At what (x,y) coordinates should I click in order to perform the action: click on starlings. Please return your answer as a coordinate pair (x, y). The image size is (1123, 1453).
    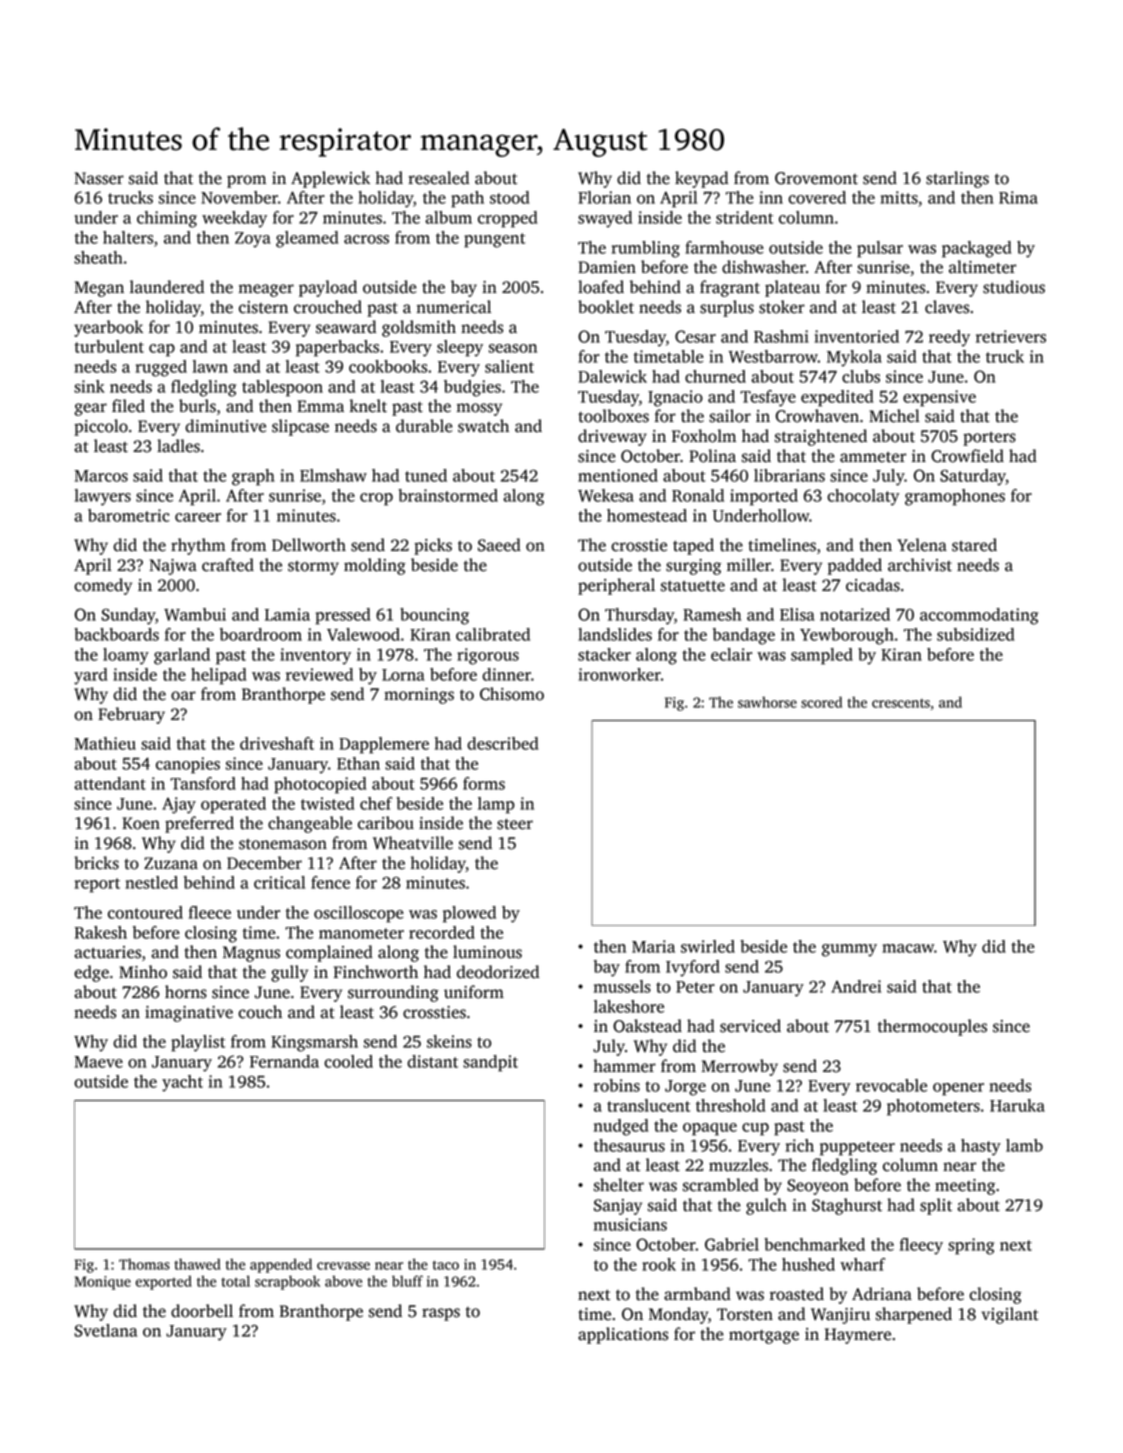
    Looking at the image, I should click on (957, 179).
